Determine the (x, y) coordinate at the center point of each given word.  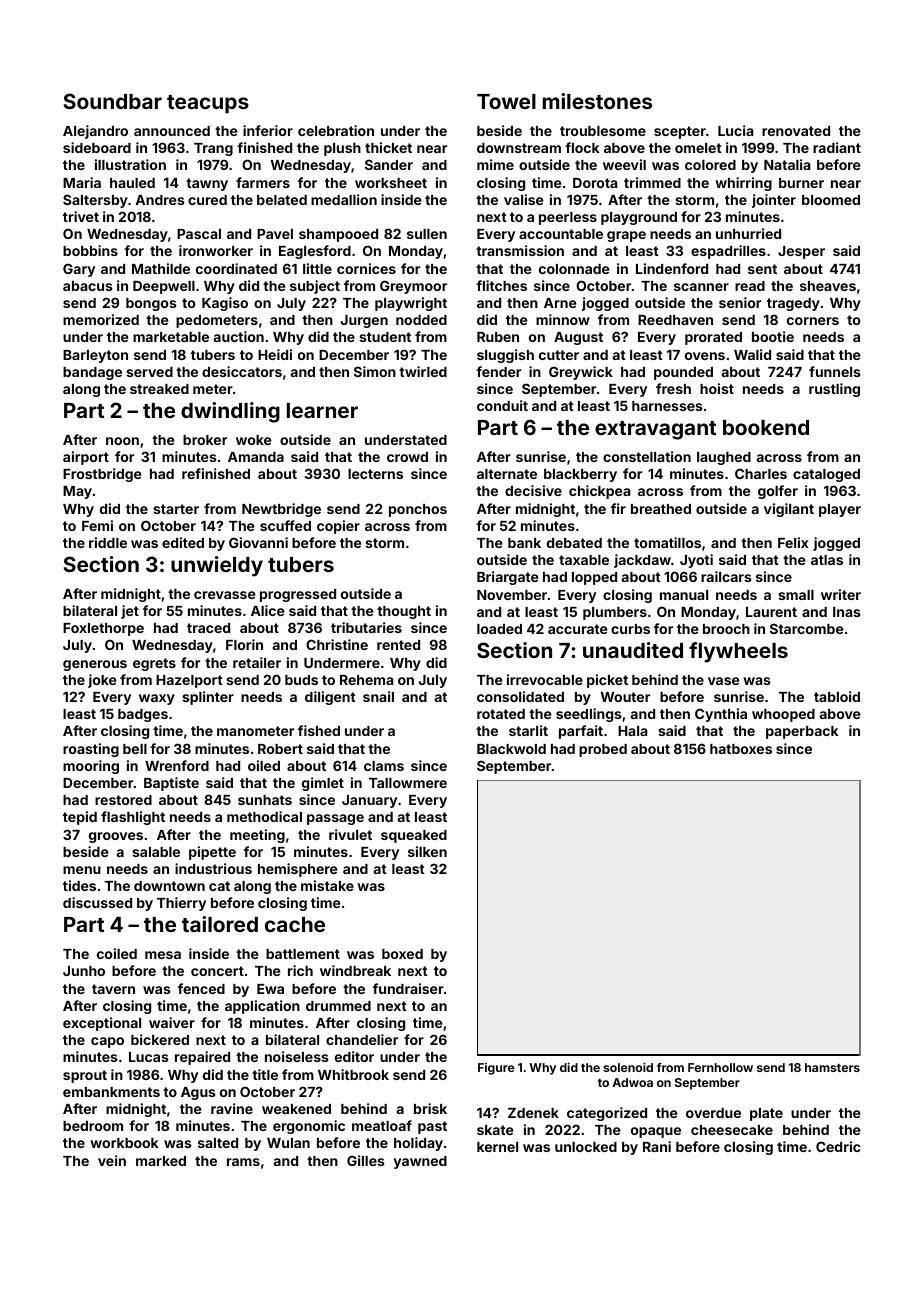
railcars (726, 576)
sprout (85, 1076)
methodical (264, 816)
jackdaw (642, 561)
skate (495, 1130)
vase (724, 681)
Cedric (838, 1146)
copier (338, 527)
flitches (501, 285)
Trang (213, 149)
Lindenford (672, 268)
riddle (108, 542)
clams (384, 766)
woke (254, 440)
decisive (533, 490)
